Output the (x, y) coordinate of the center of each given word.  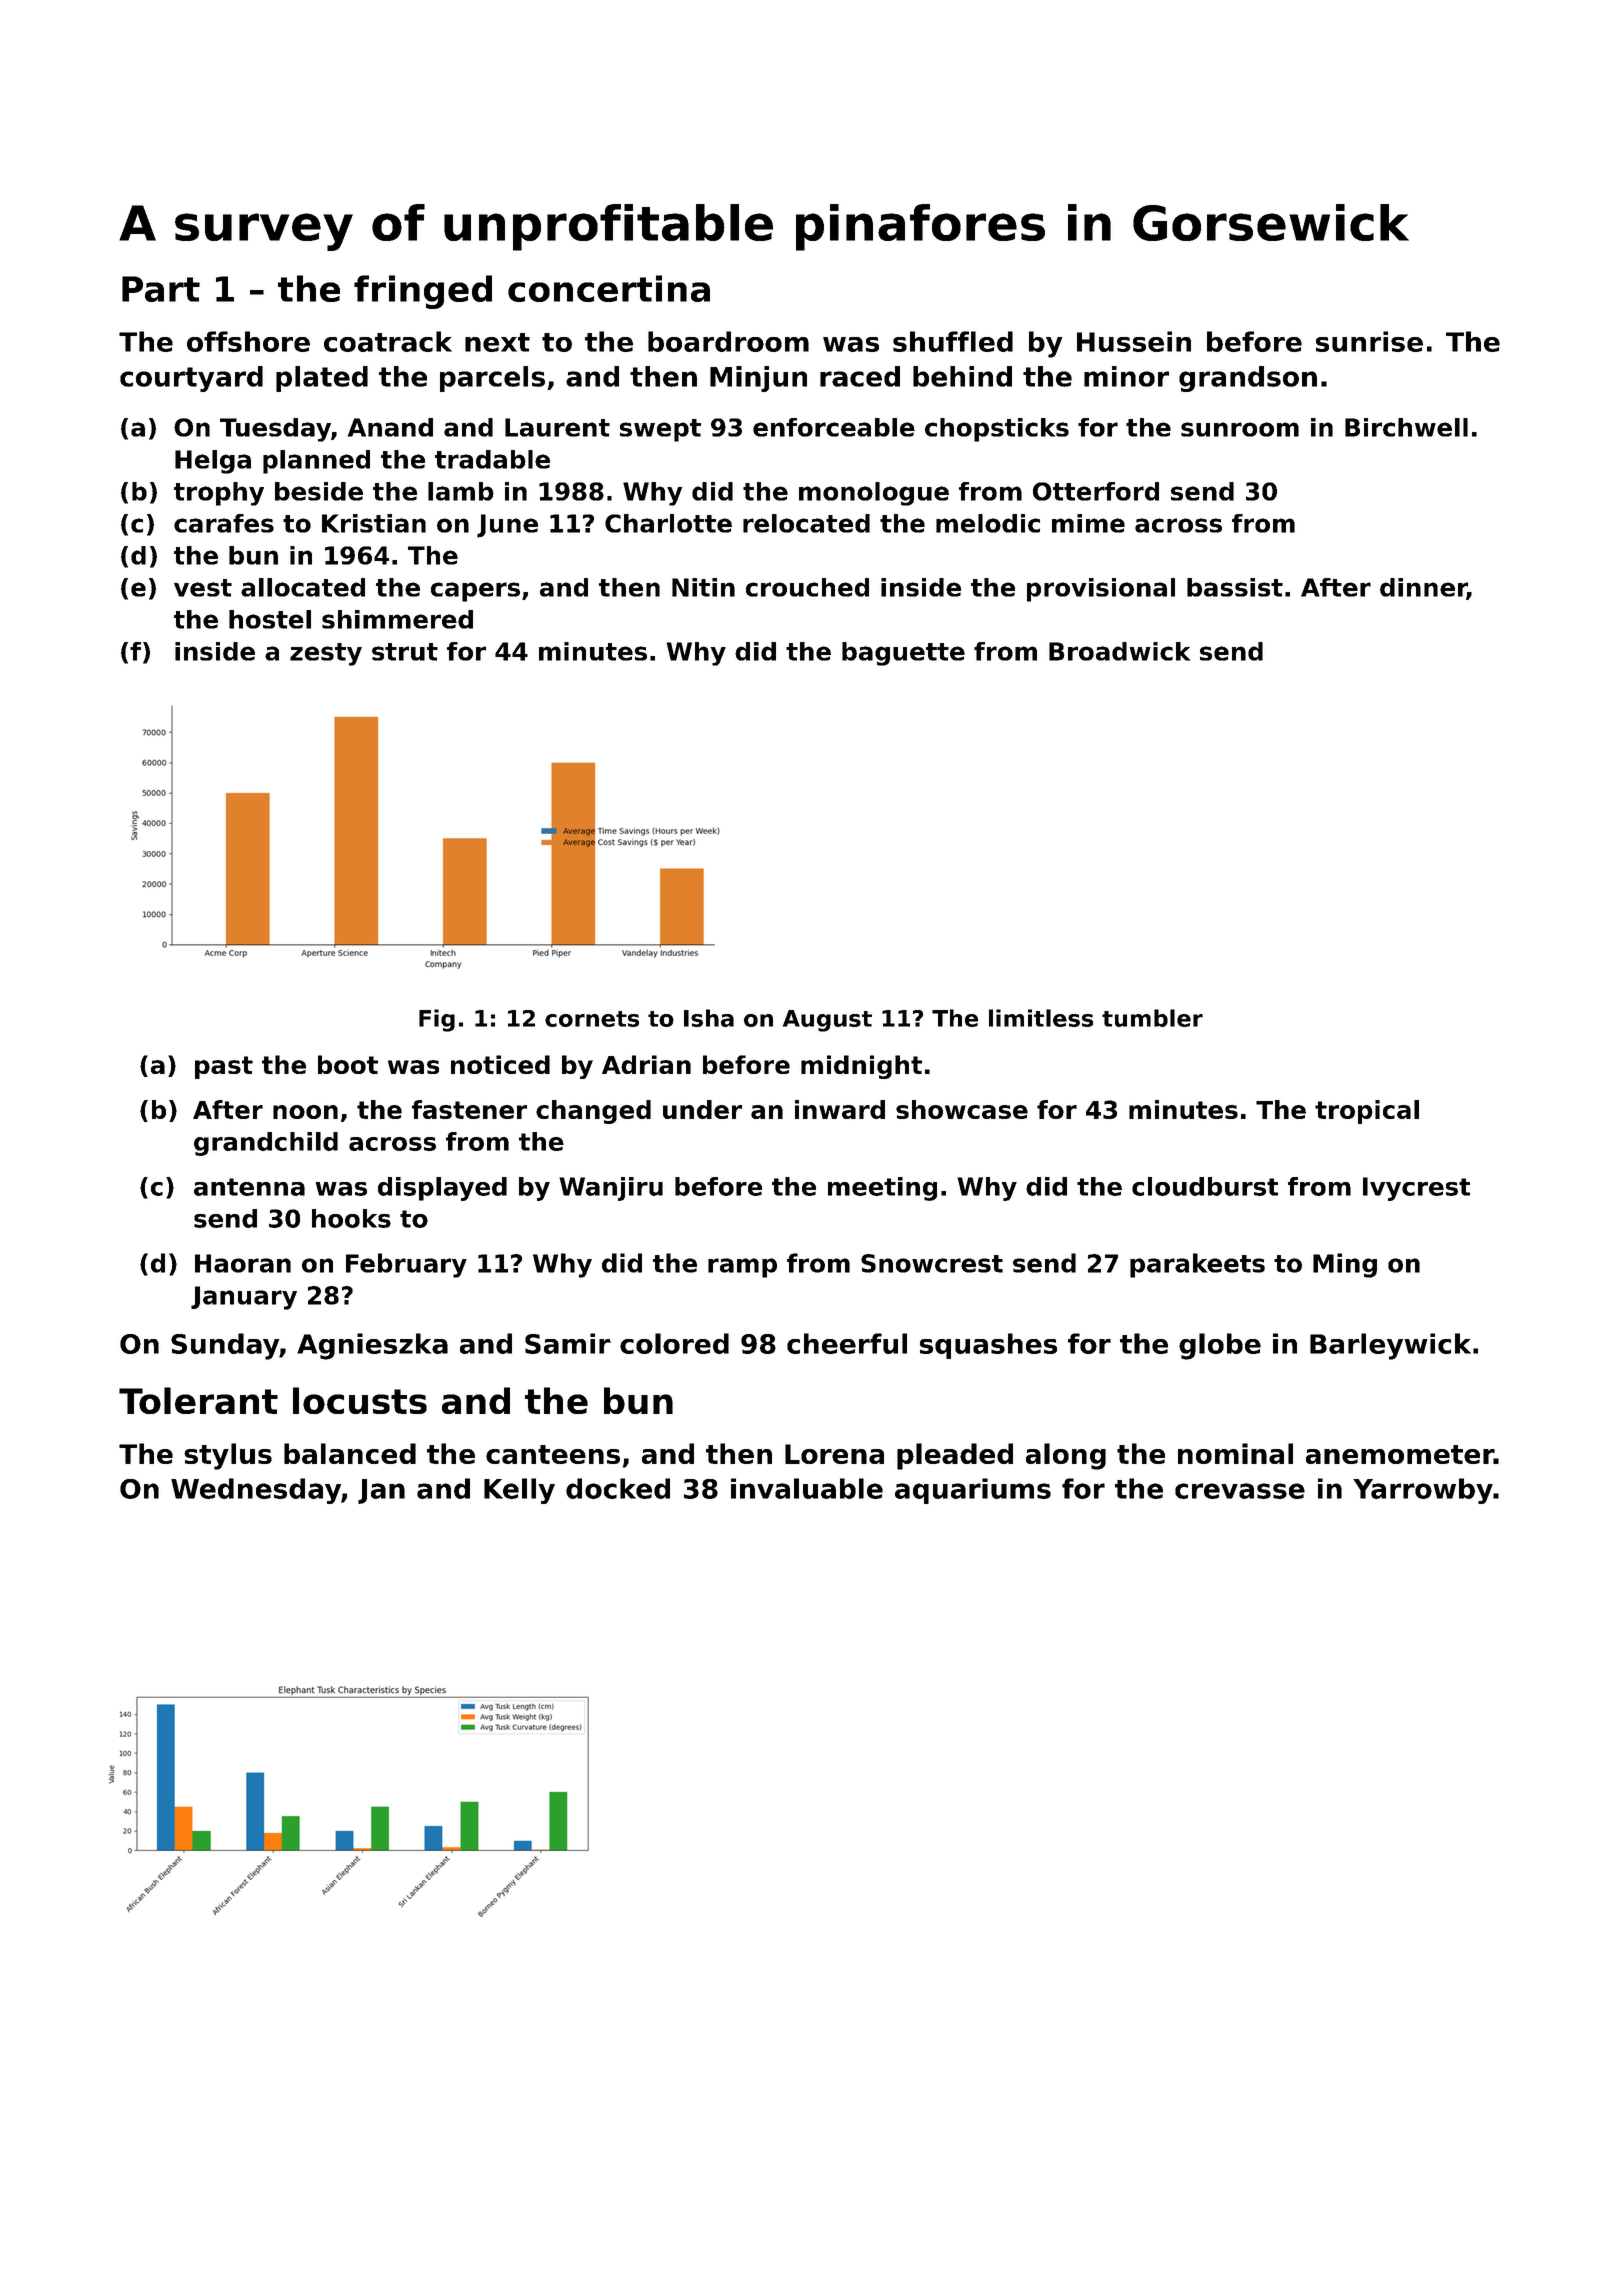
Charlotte (668, 523)
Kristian (374, 523)
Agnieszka (372, 1346)
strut (405, 652)
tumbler (1152, 1018)
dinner (1423, 588)
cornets (592, 1019)
